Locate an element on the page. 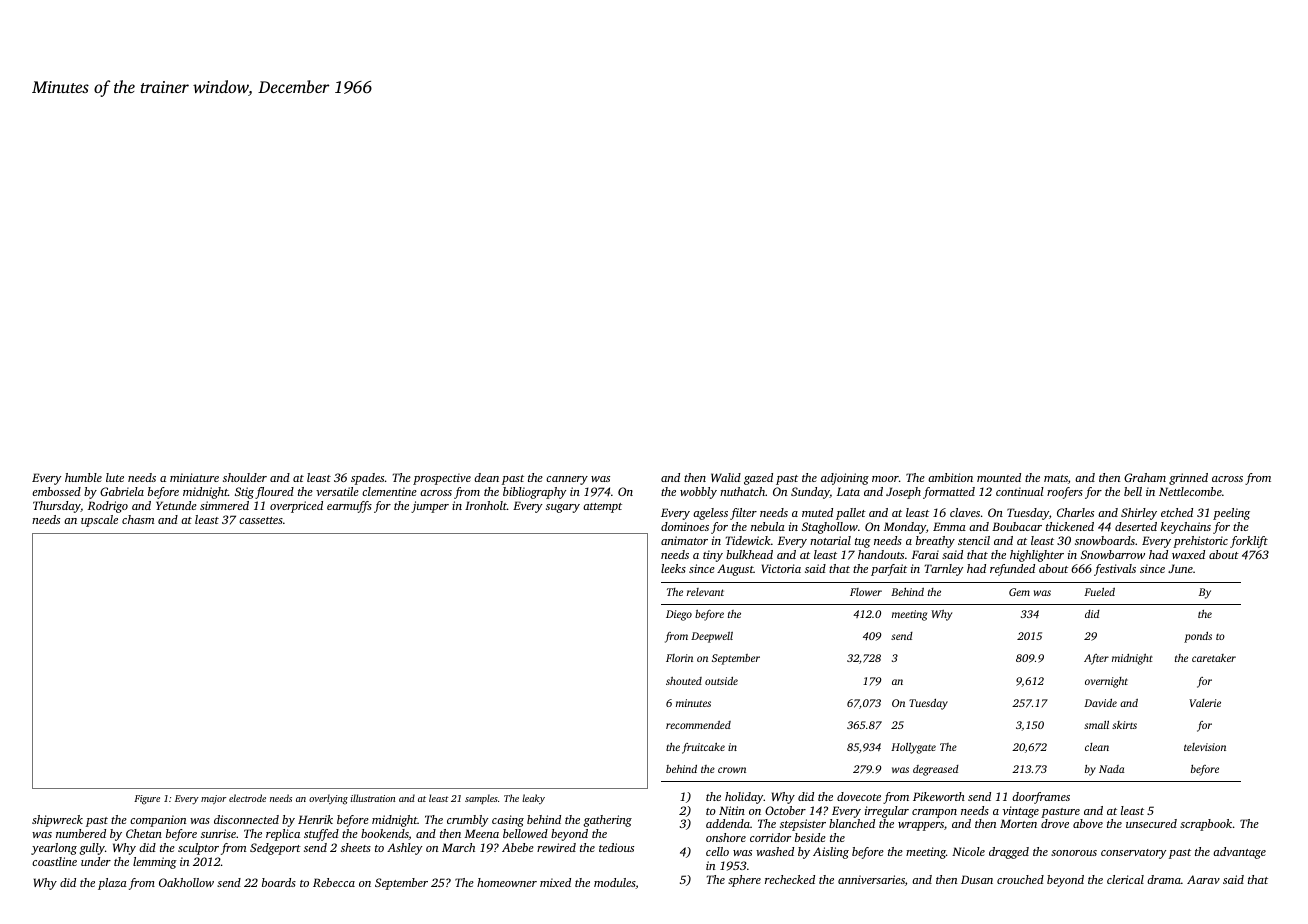 The image size is (1308, 924). Pikeworth is located at coordinates (939, 796).
